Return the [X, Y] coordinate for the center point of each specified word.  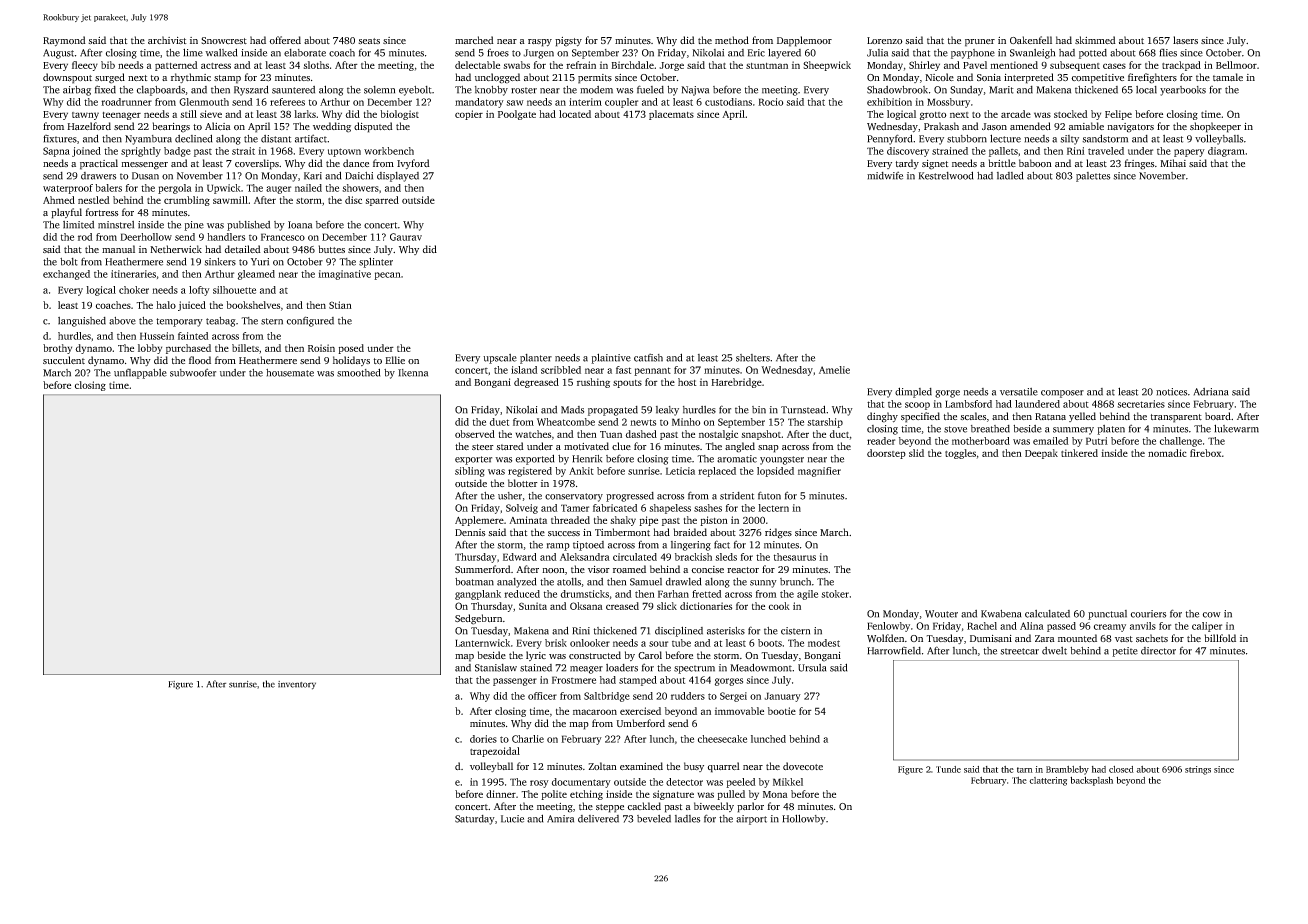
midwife [885, 175]
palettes [1093, 177]
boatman [474, 582]
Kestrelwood [946, 175]
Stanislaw [496, 668]
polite [554, 795]
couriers [1148, 614]
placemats [671, 115]
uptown [344, 152]
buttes [332, 249]
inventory [297, 685]
